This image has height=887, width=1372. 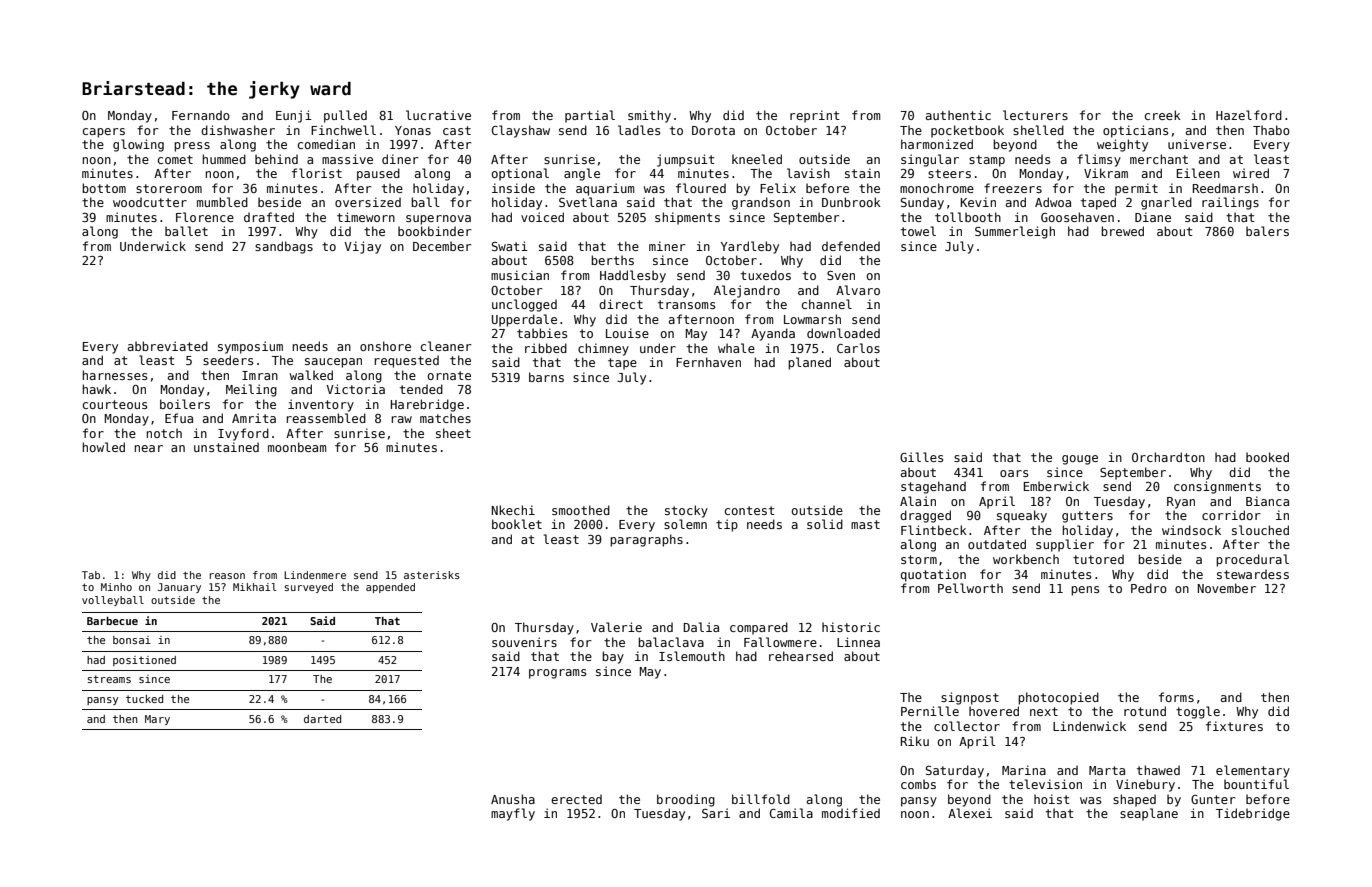 What do you see at coordinates (510, 246) in the image?
I see `Swati` at bounding box center [510, 246].
